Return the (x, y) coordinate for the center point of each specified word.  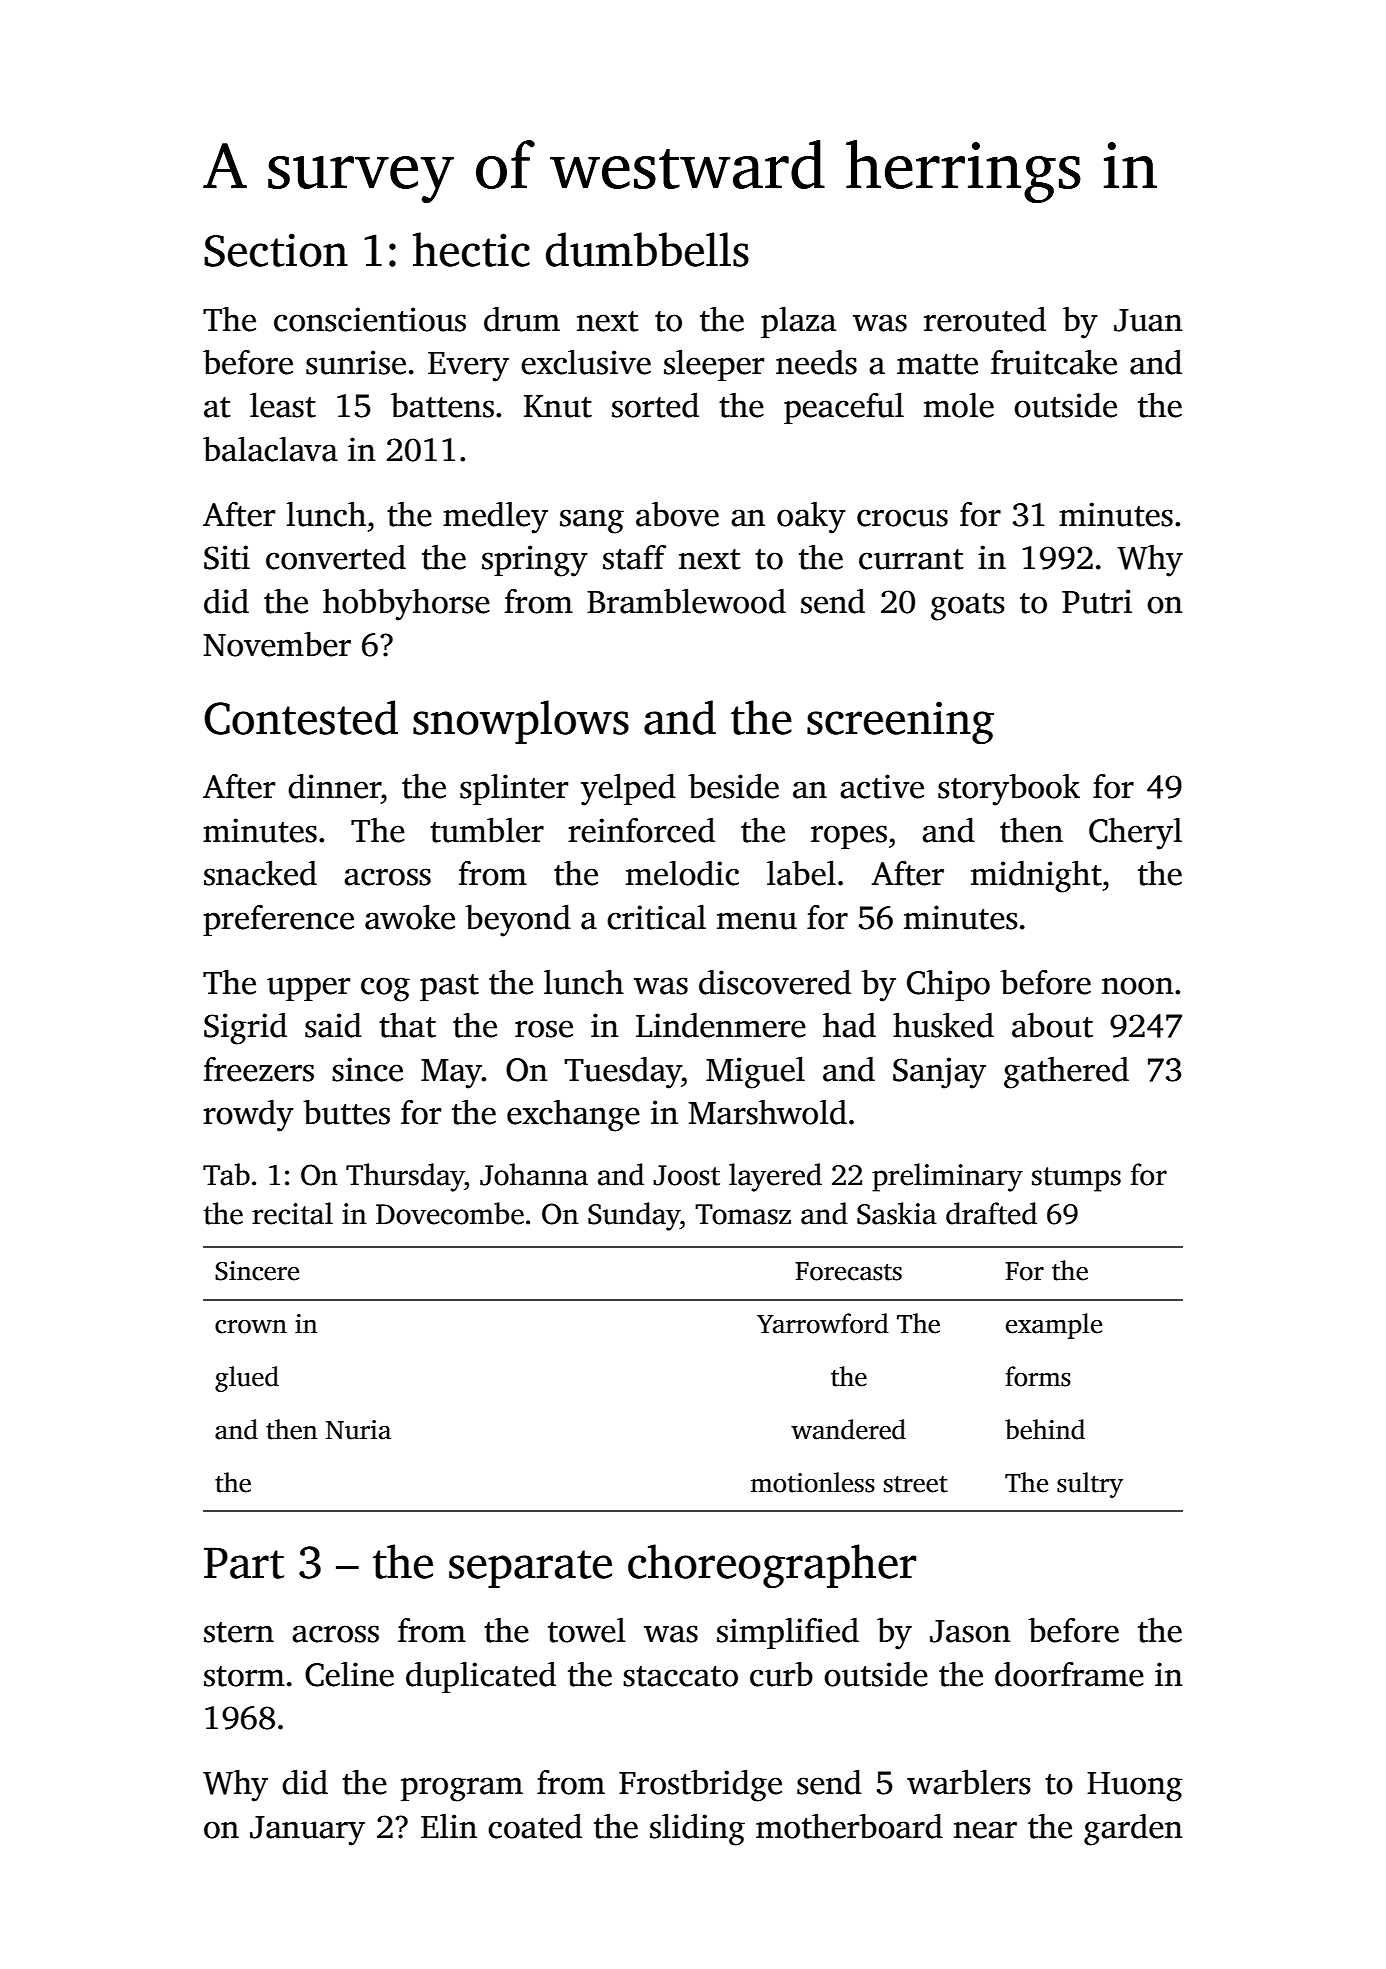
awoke (410, 917)
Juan (1148, 320)
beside (733, 786)
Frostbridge (700, 1786)
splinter (514, 789)
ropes (849, 837)
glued (247, 1379)
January (307, 1831)
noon (1138, 986)
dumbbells (647, 249)
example (1054, 1326)
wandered (848, 1429)
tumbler (487, 830)
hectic (471, 249)
